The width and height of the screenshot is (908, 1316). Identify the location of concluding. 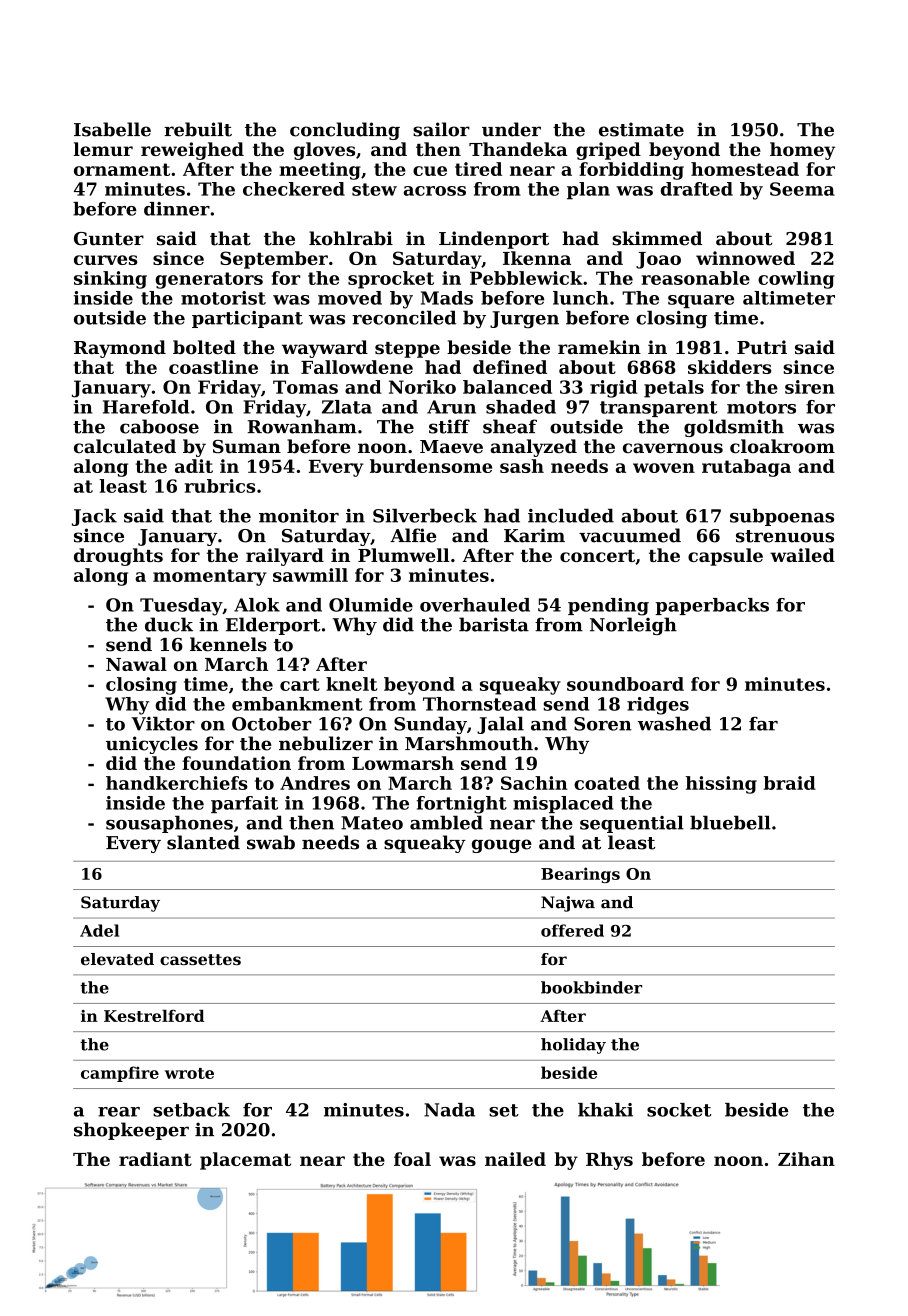
(345, 131).
